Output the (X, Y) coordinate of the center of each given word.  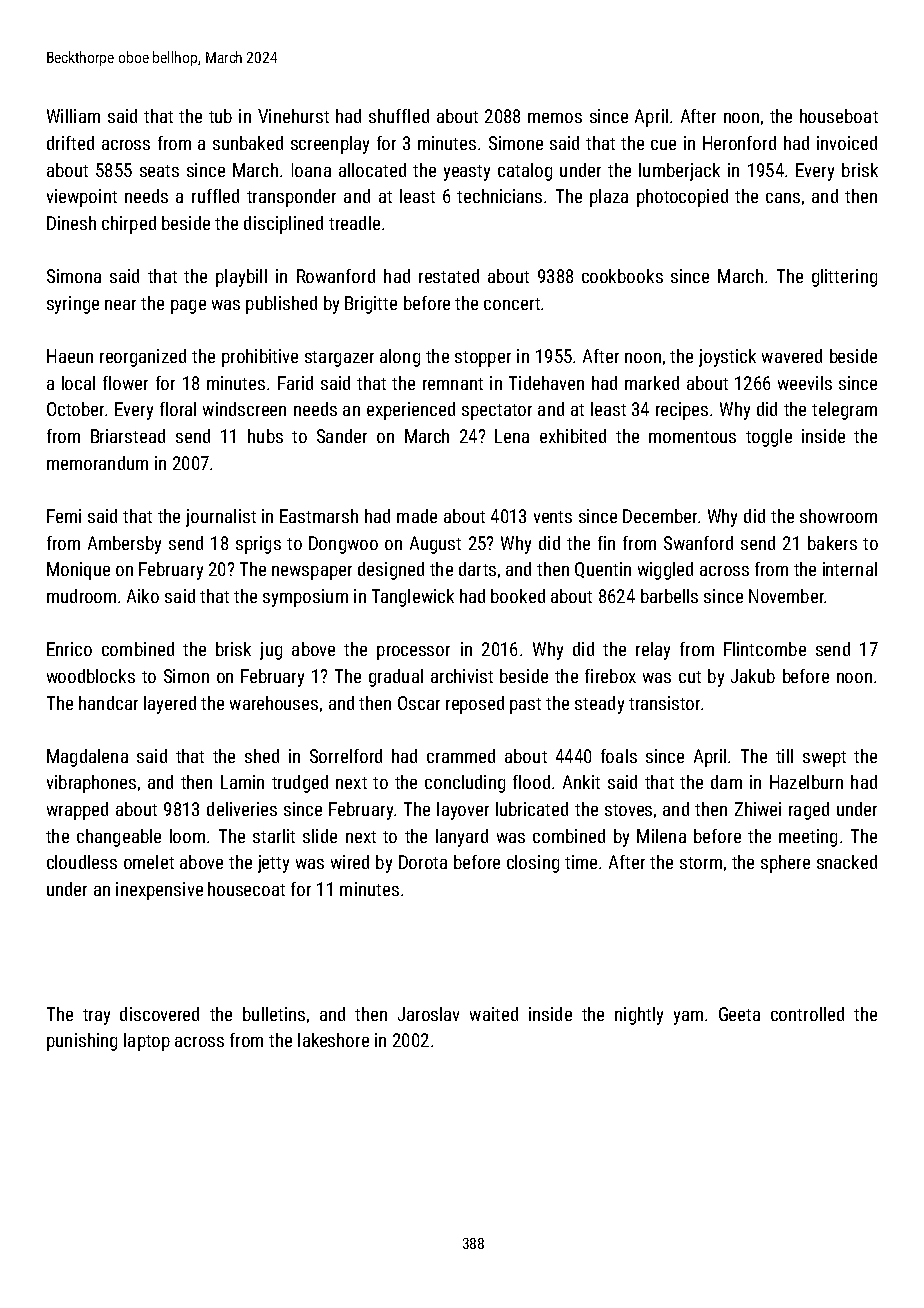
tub (220, 116)
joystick (727, 358)
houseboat (839, 116)
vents (553, 517)
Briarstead (128, 436)
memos (555, 118)
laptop (147, 1042)
